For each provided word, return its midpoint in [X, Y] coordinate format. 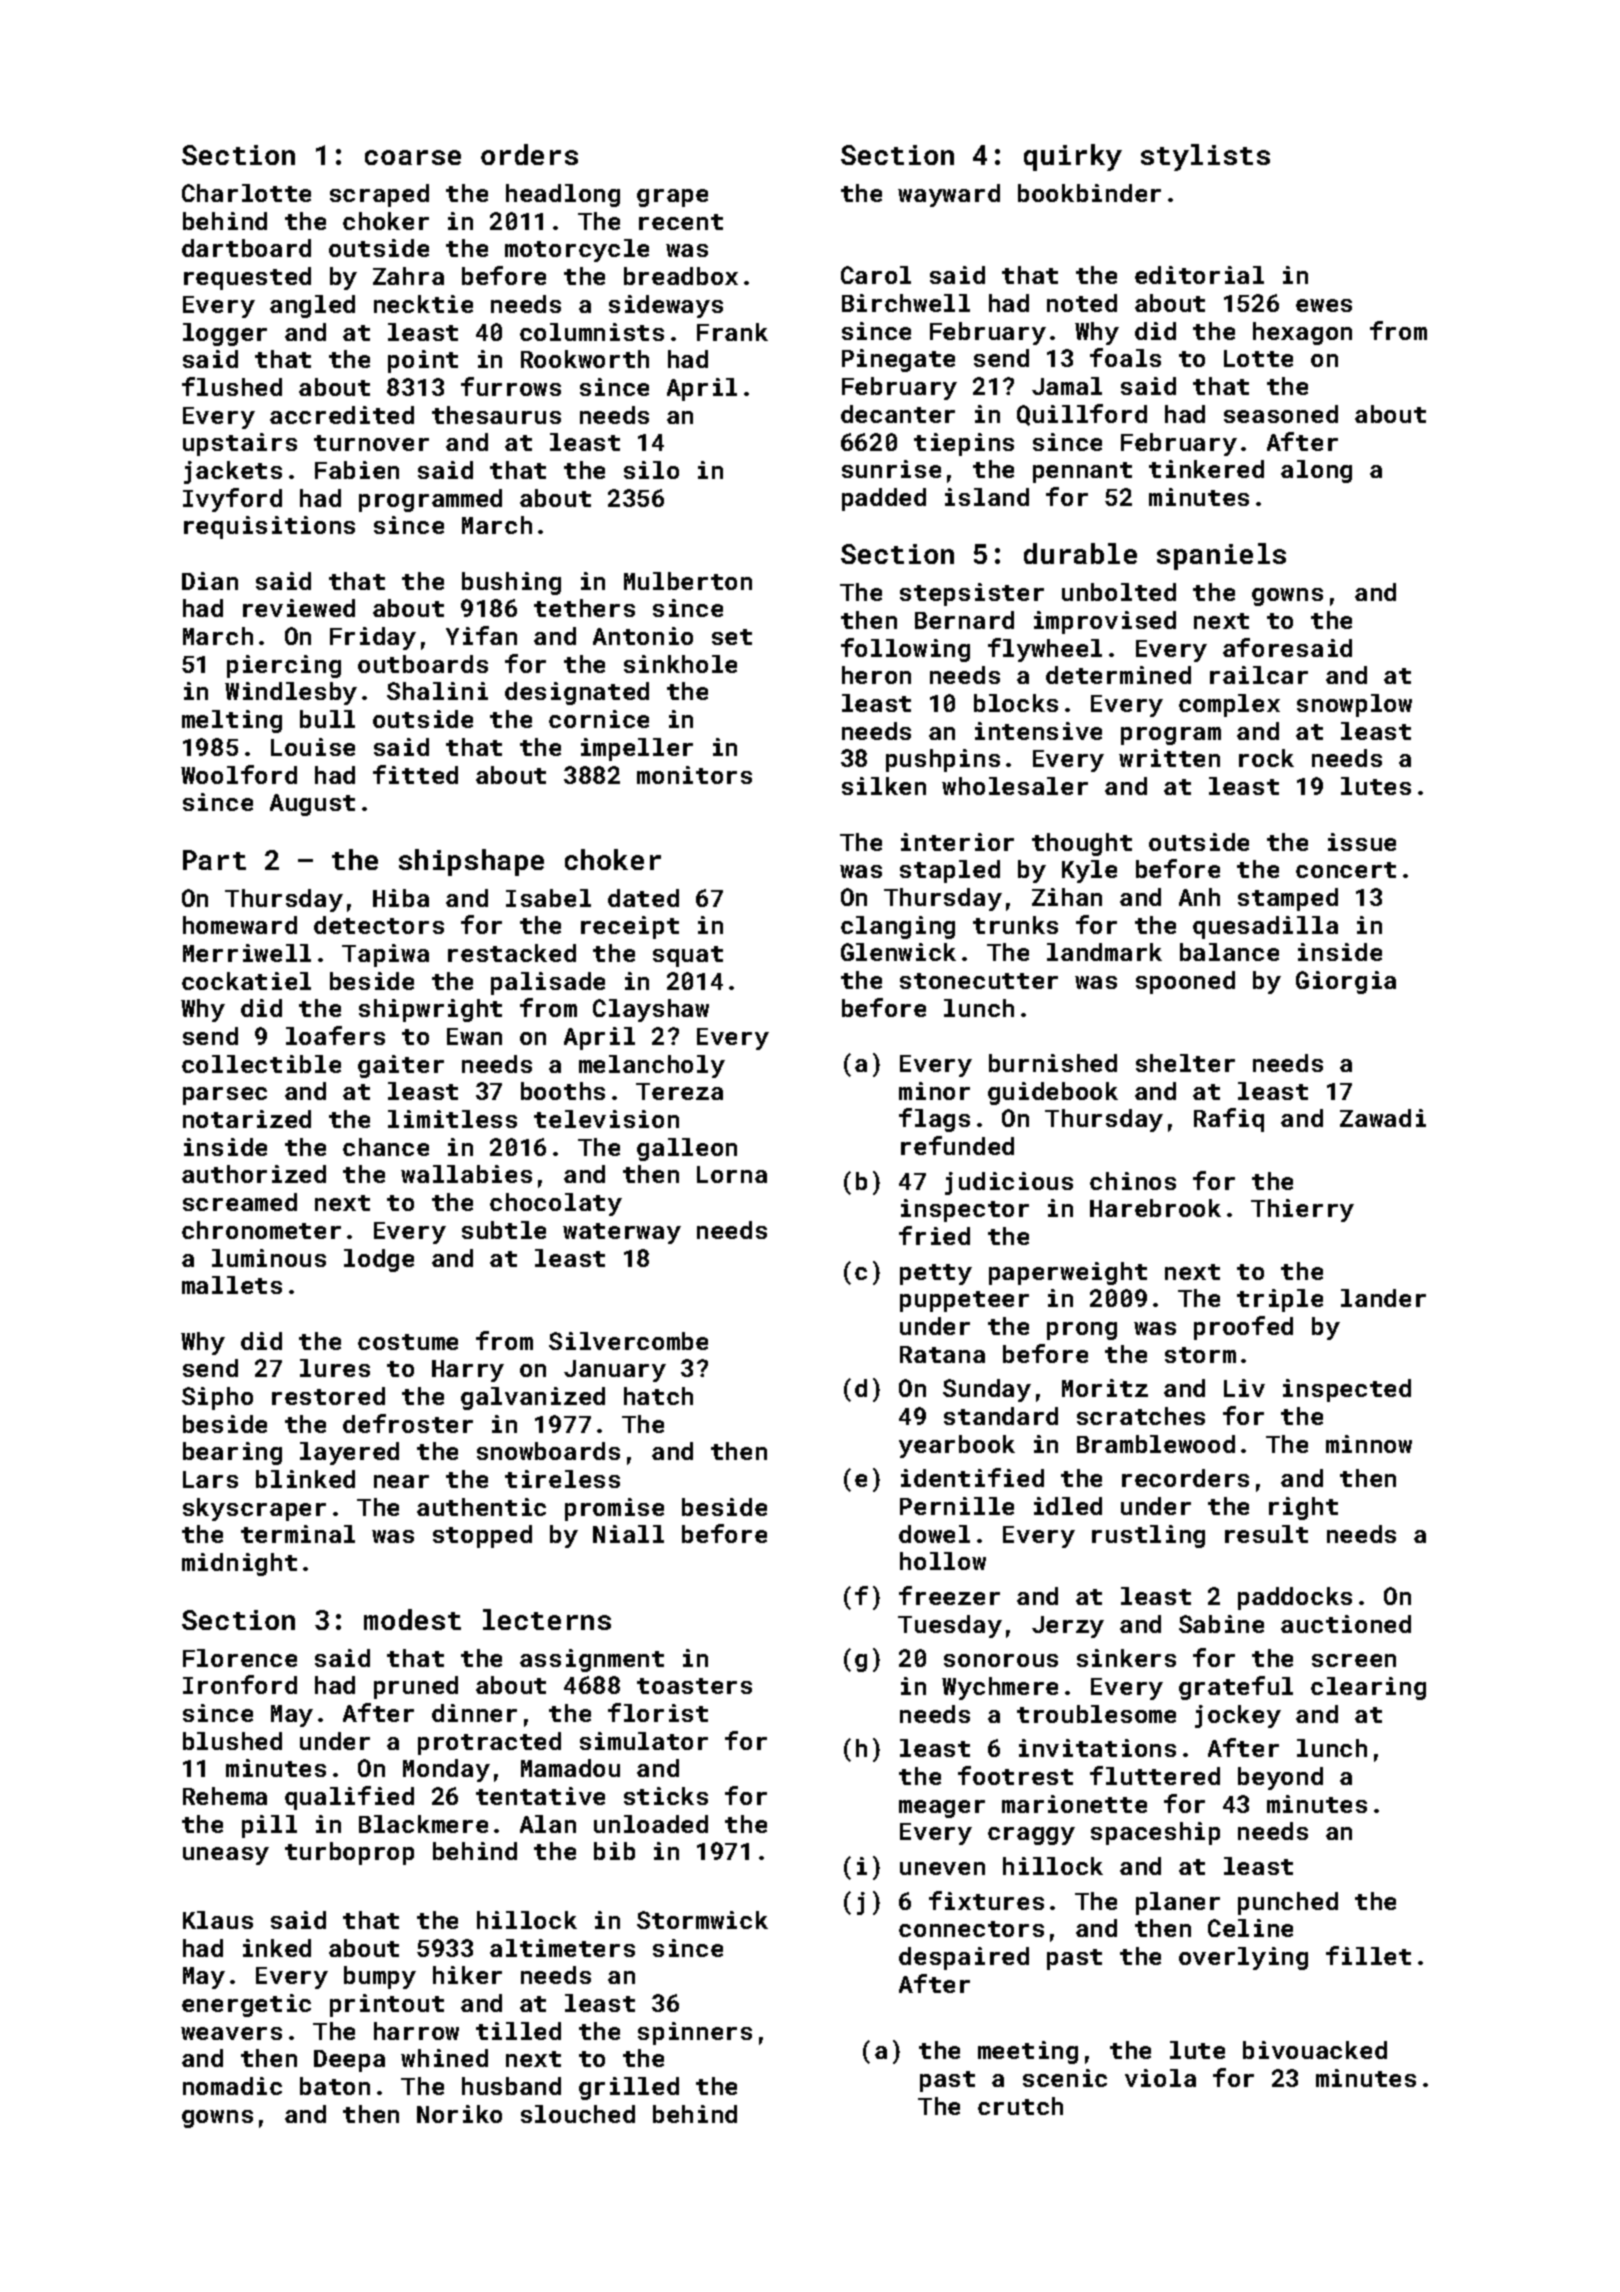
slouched [578, 2114]
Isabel [548, 898]
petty [936, 1274]
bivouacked [1315, 2050]
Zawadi [1383, 1118]
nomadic [232, 2086]
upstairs [240, 444]
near [401, 1481]
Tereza [679, 1091]
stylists [1205, 157]
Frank [732, 332]
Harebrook [1155, 1208]
